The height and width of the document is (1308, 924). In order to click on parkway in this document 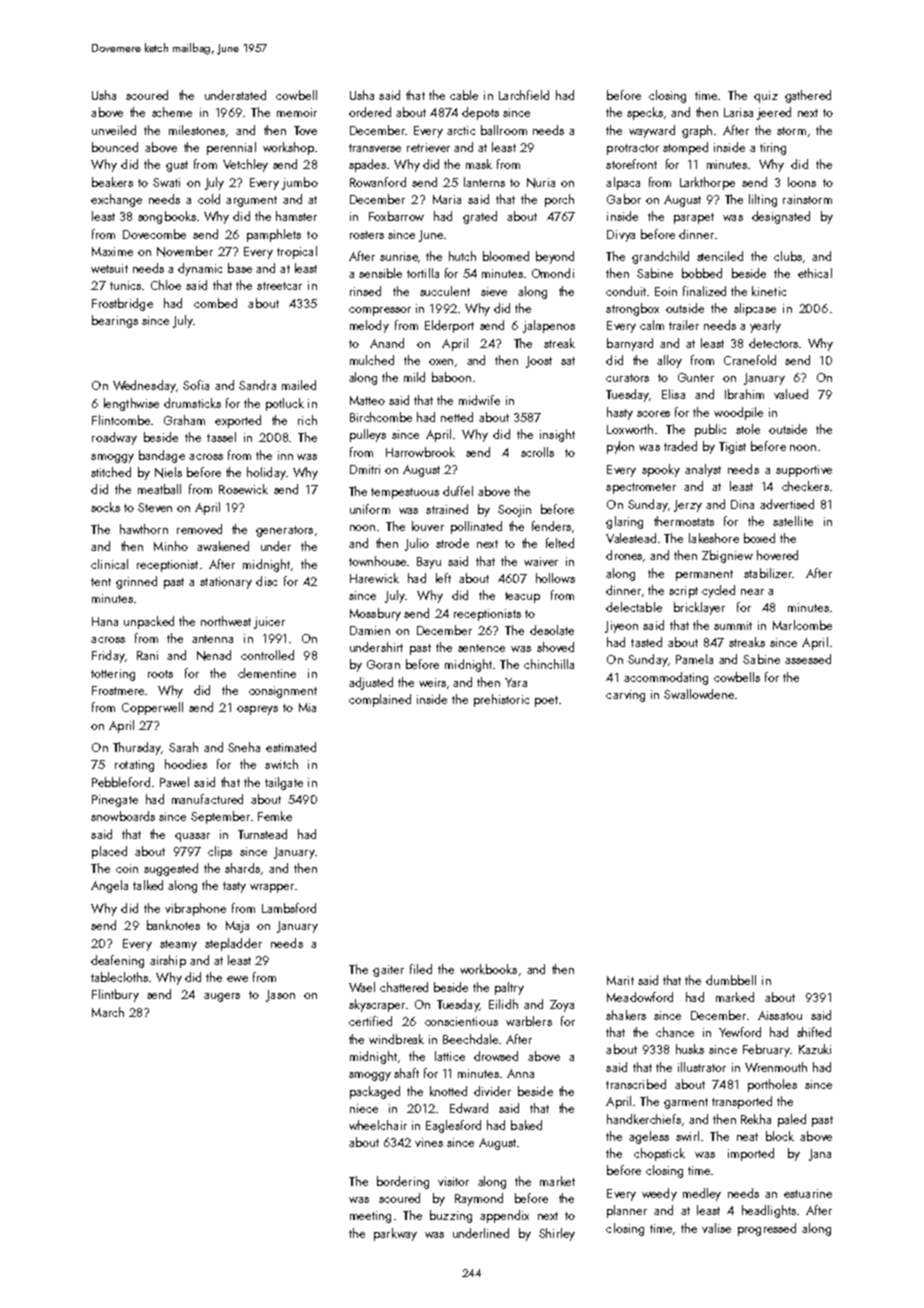, I will do `click(395, 1234)`.
